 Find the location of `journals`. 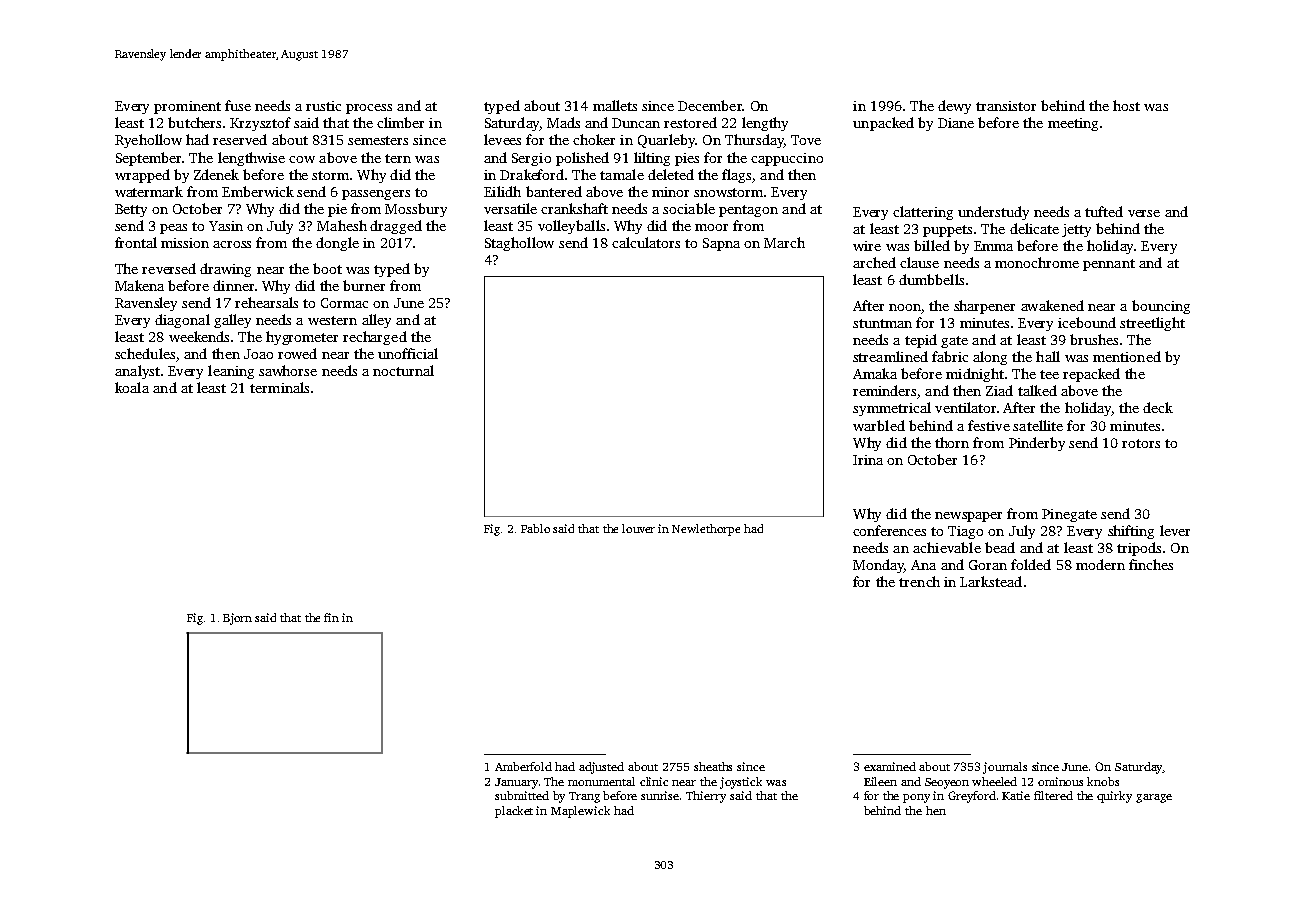

journals is located at coordinates (1005, 768).
